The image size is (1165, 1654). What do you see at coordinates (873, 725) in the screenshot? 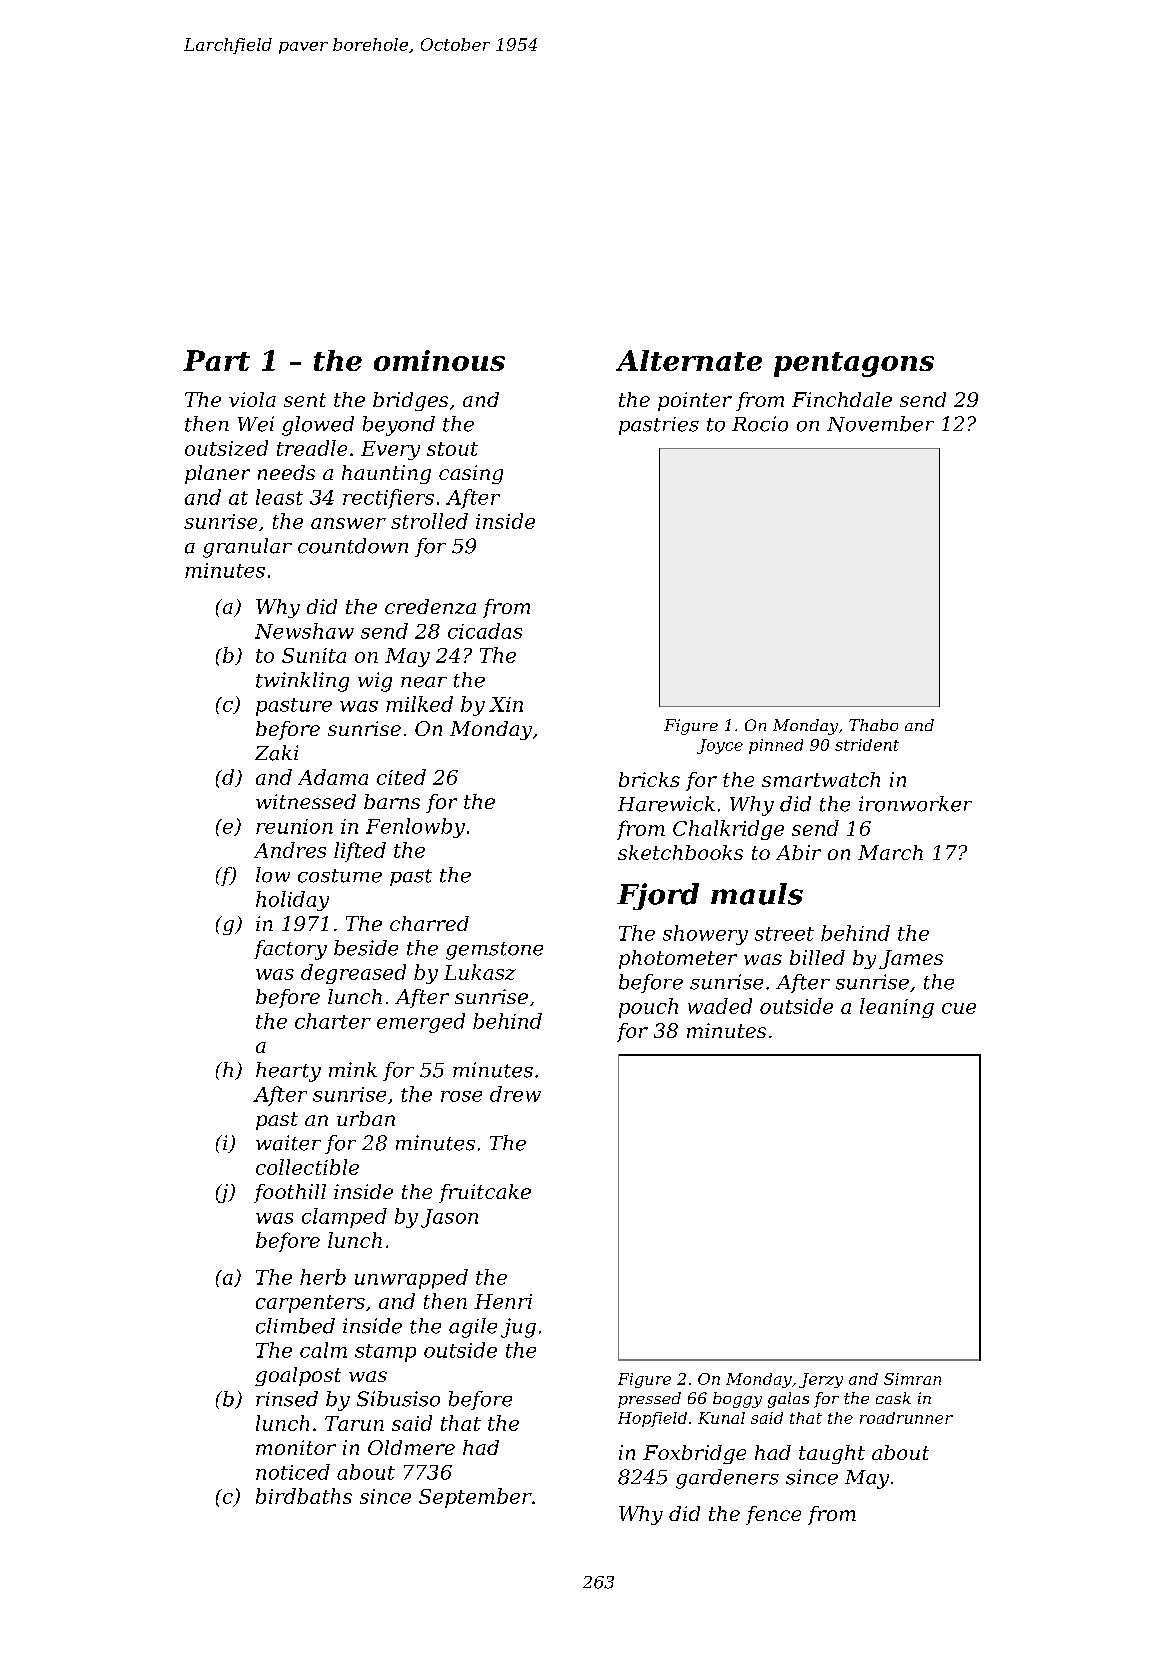
I see `Thabo` at bounding box center [873, 725].
